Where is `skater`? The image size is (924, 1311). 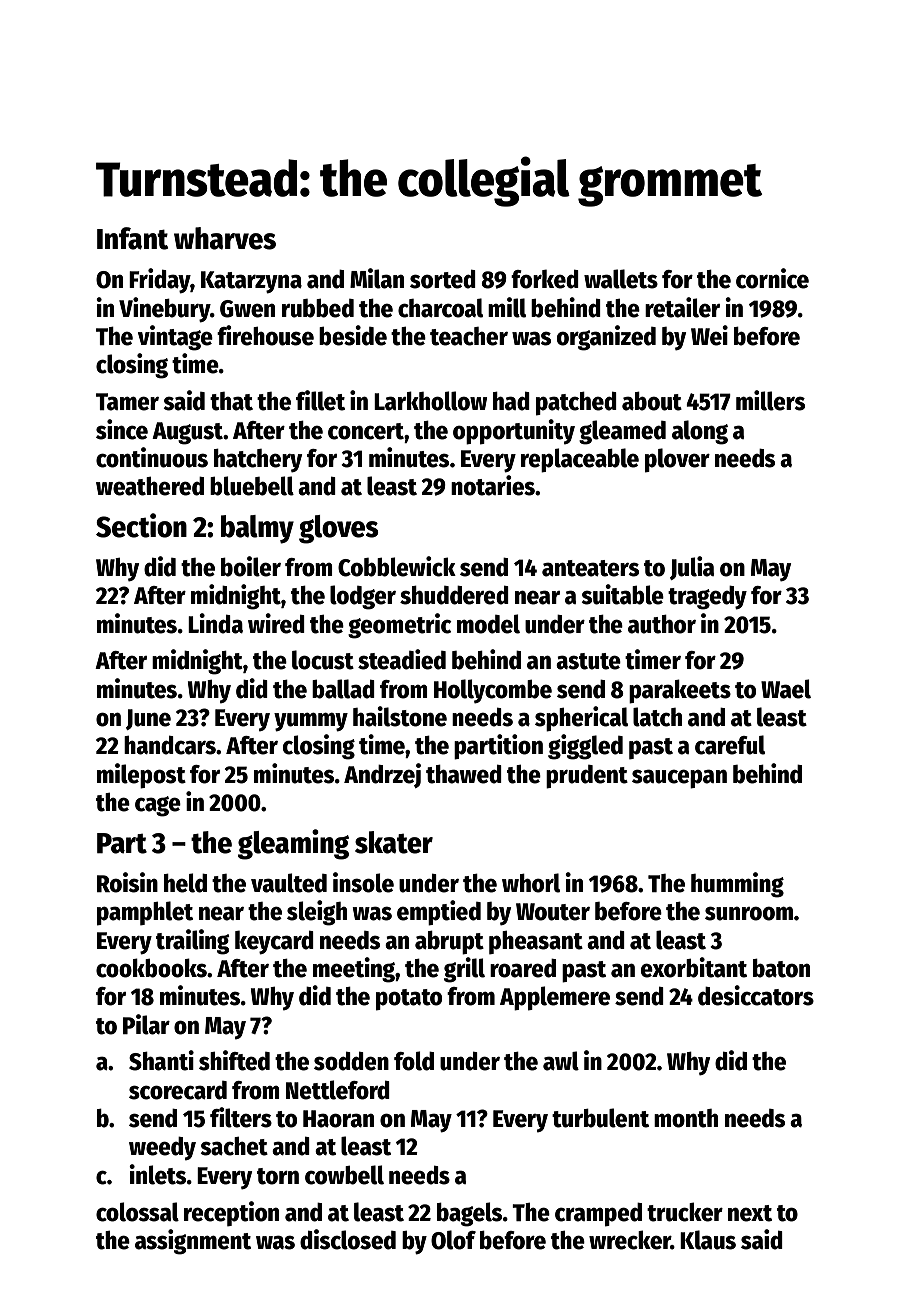
skater is located at coordinates (394, 842).
